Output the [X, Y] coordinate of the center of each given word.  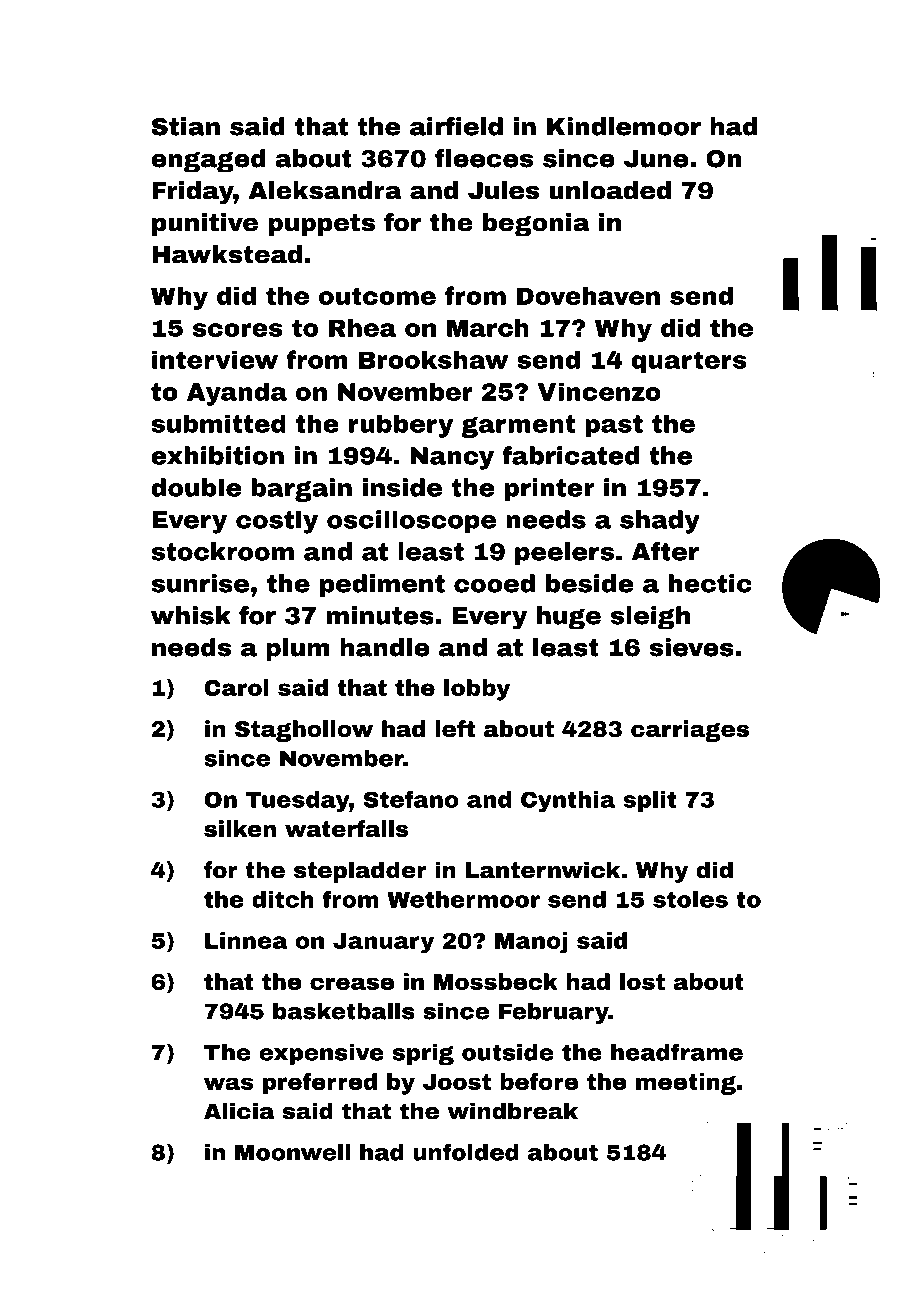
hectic [710, 583]
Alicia [239, 1111]
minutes [380, 615]
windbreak [512, 1111]
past [614, 426]
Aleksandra [325, 190]
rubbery [401, 426]
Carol [236, 687]
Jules [503, 190]
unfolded [466, 1152]
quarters [689, 362]
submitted [218, 423]
